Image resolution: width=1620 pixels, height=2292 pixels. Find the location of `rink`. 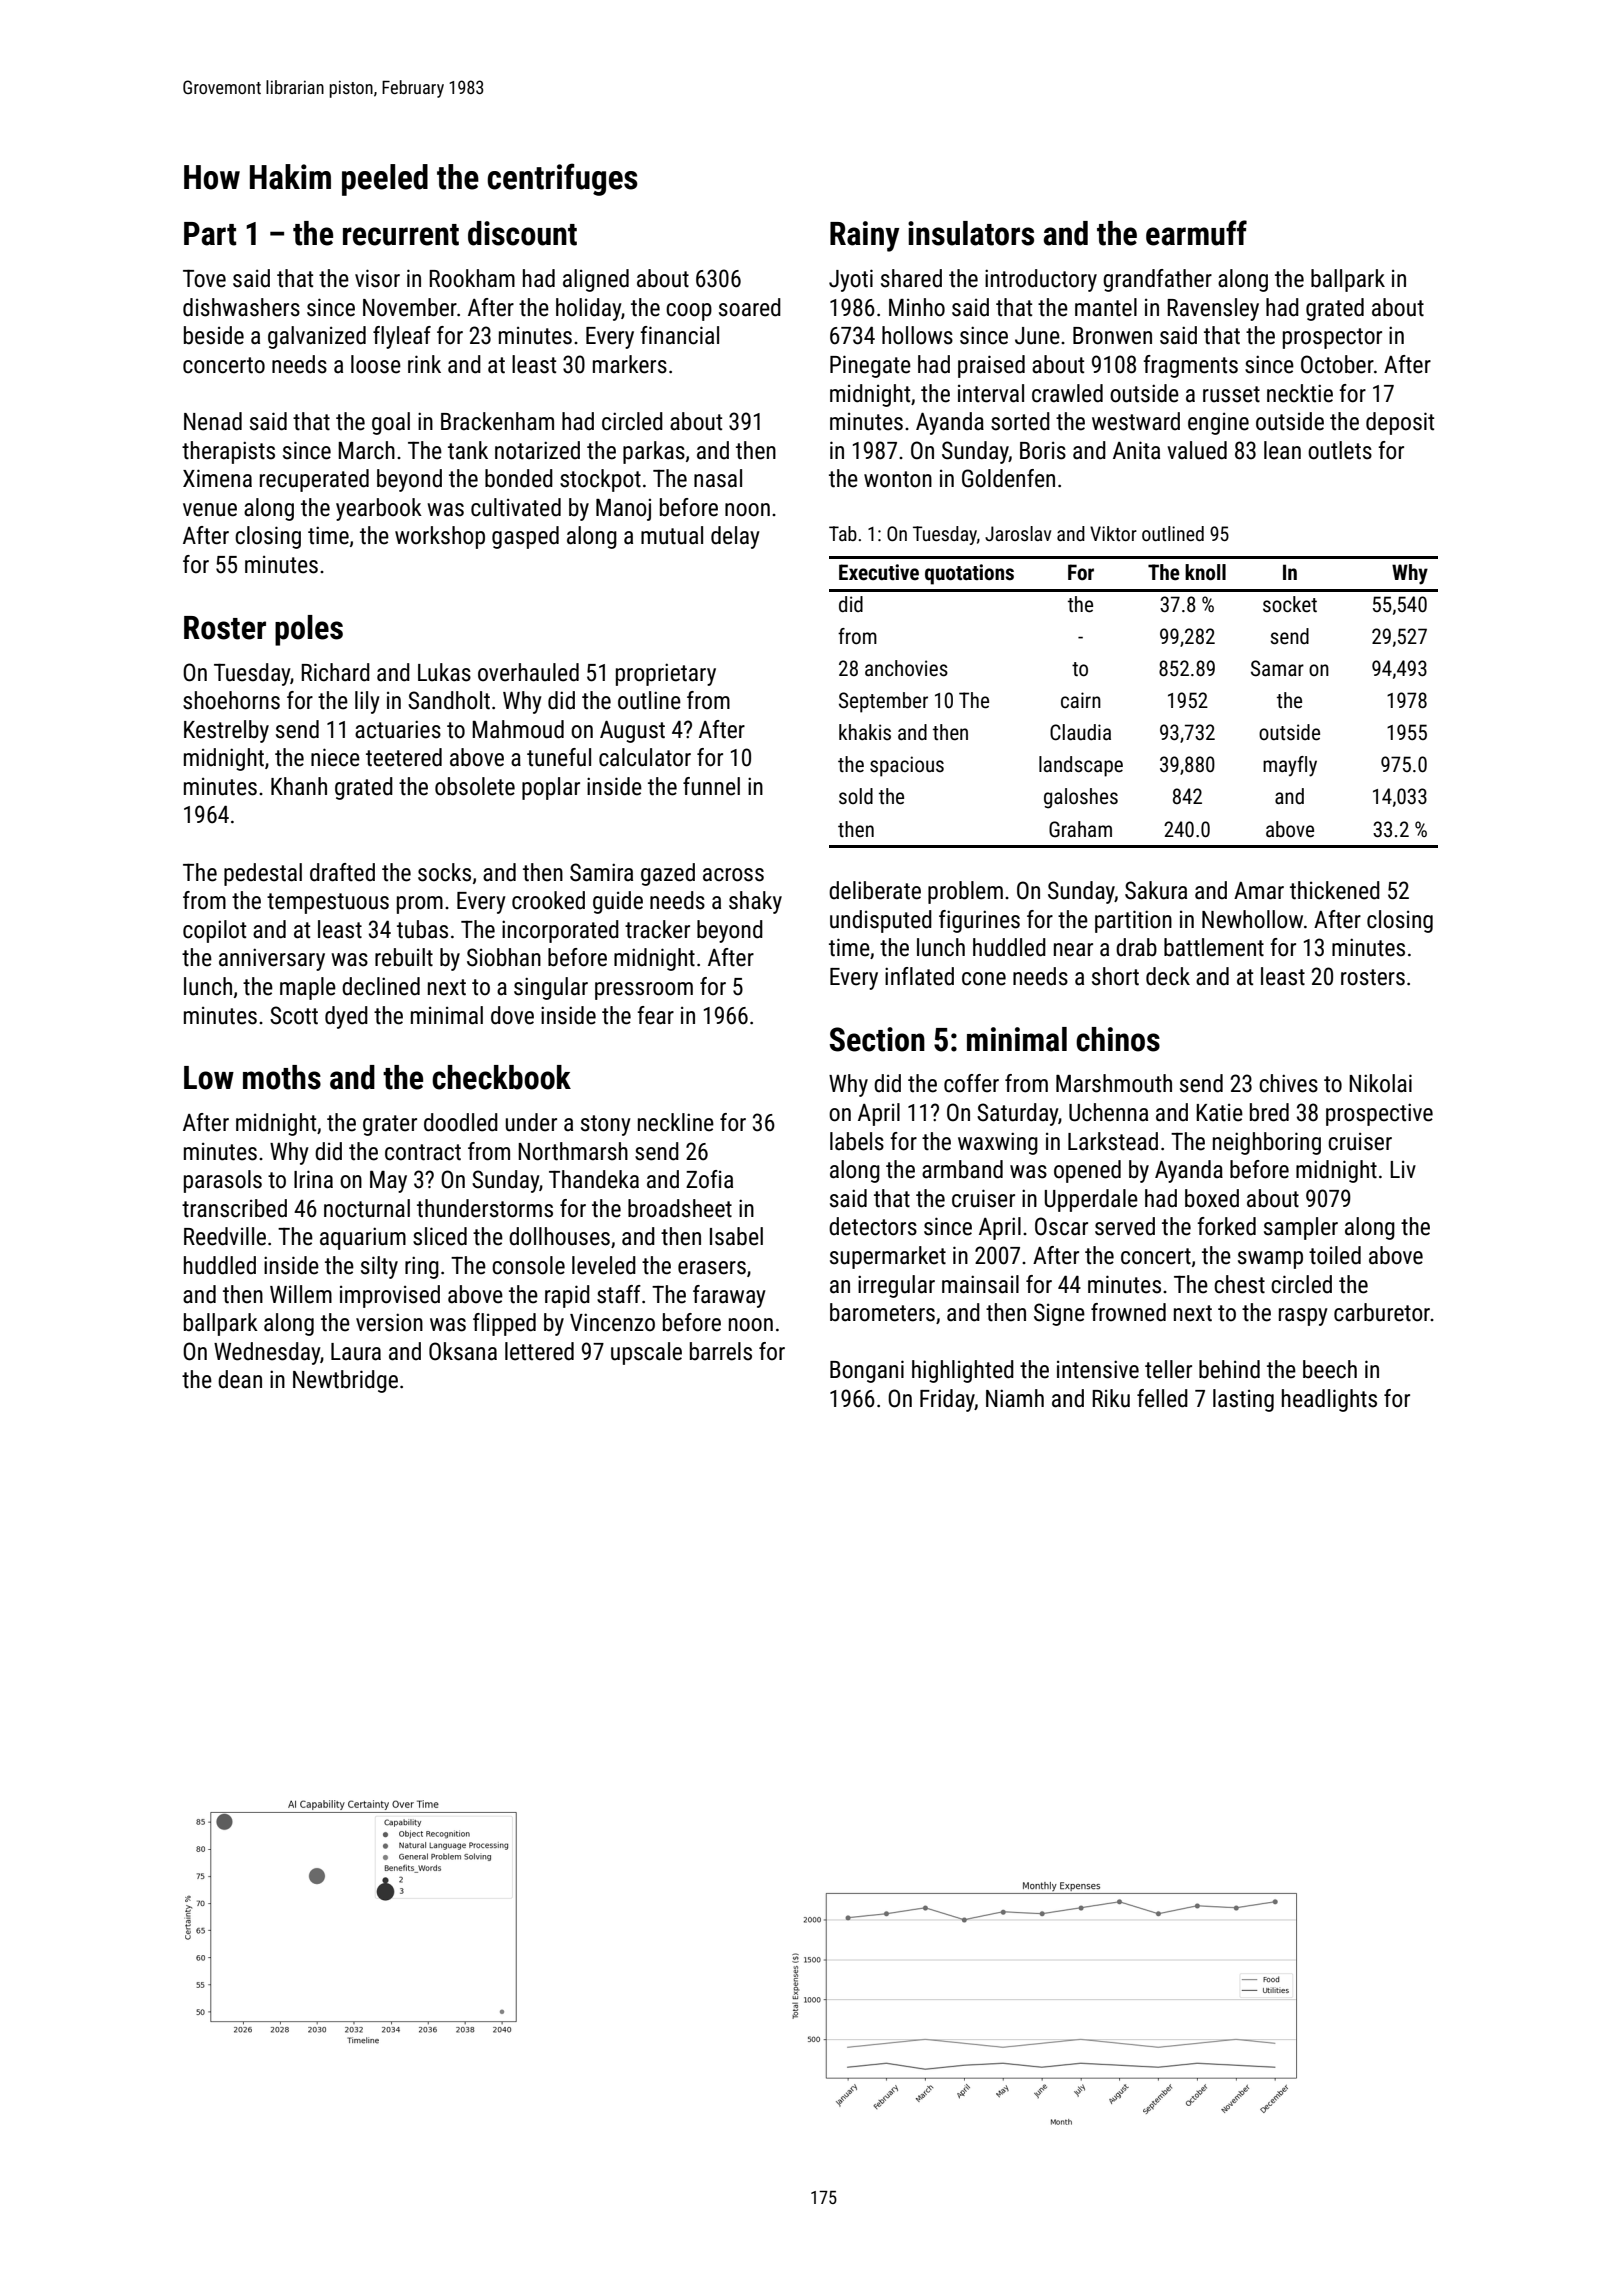

rink is located at coordinates (424, 364).
